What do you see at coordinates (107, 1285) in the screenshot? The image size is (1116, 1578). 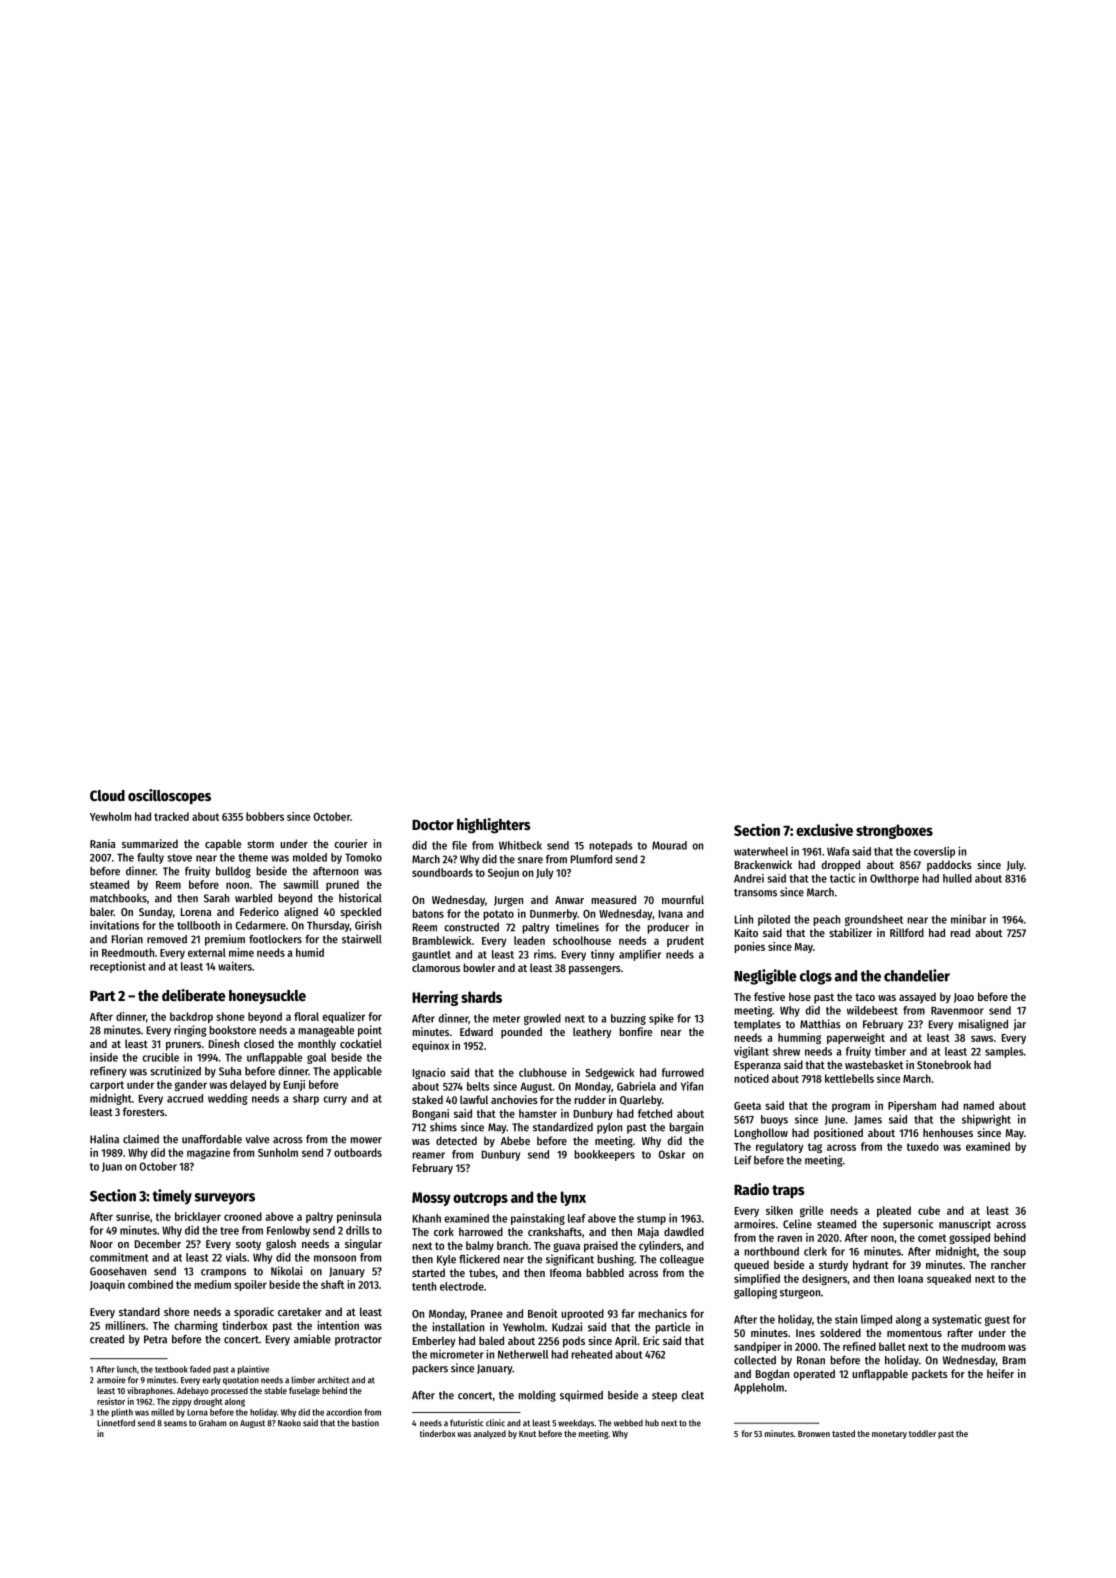 I see `Joaquin` at bounding box center [107, 1285].
